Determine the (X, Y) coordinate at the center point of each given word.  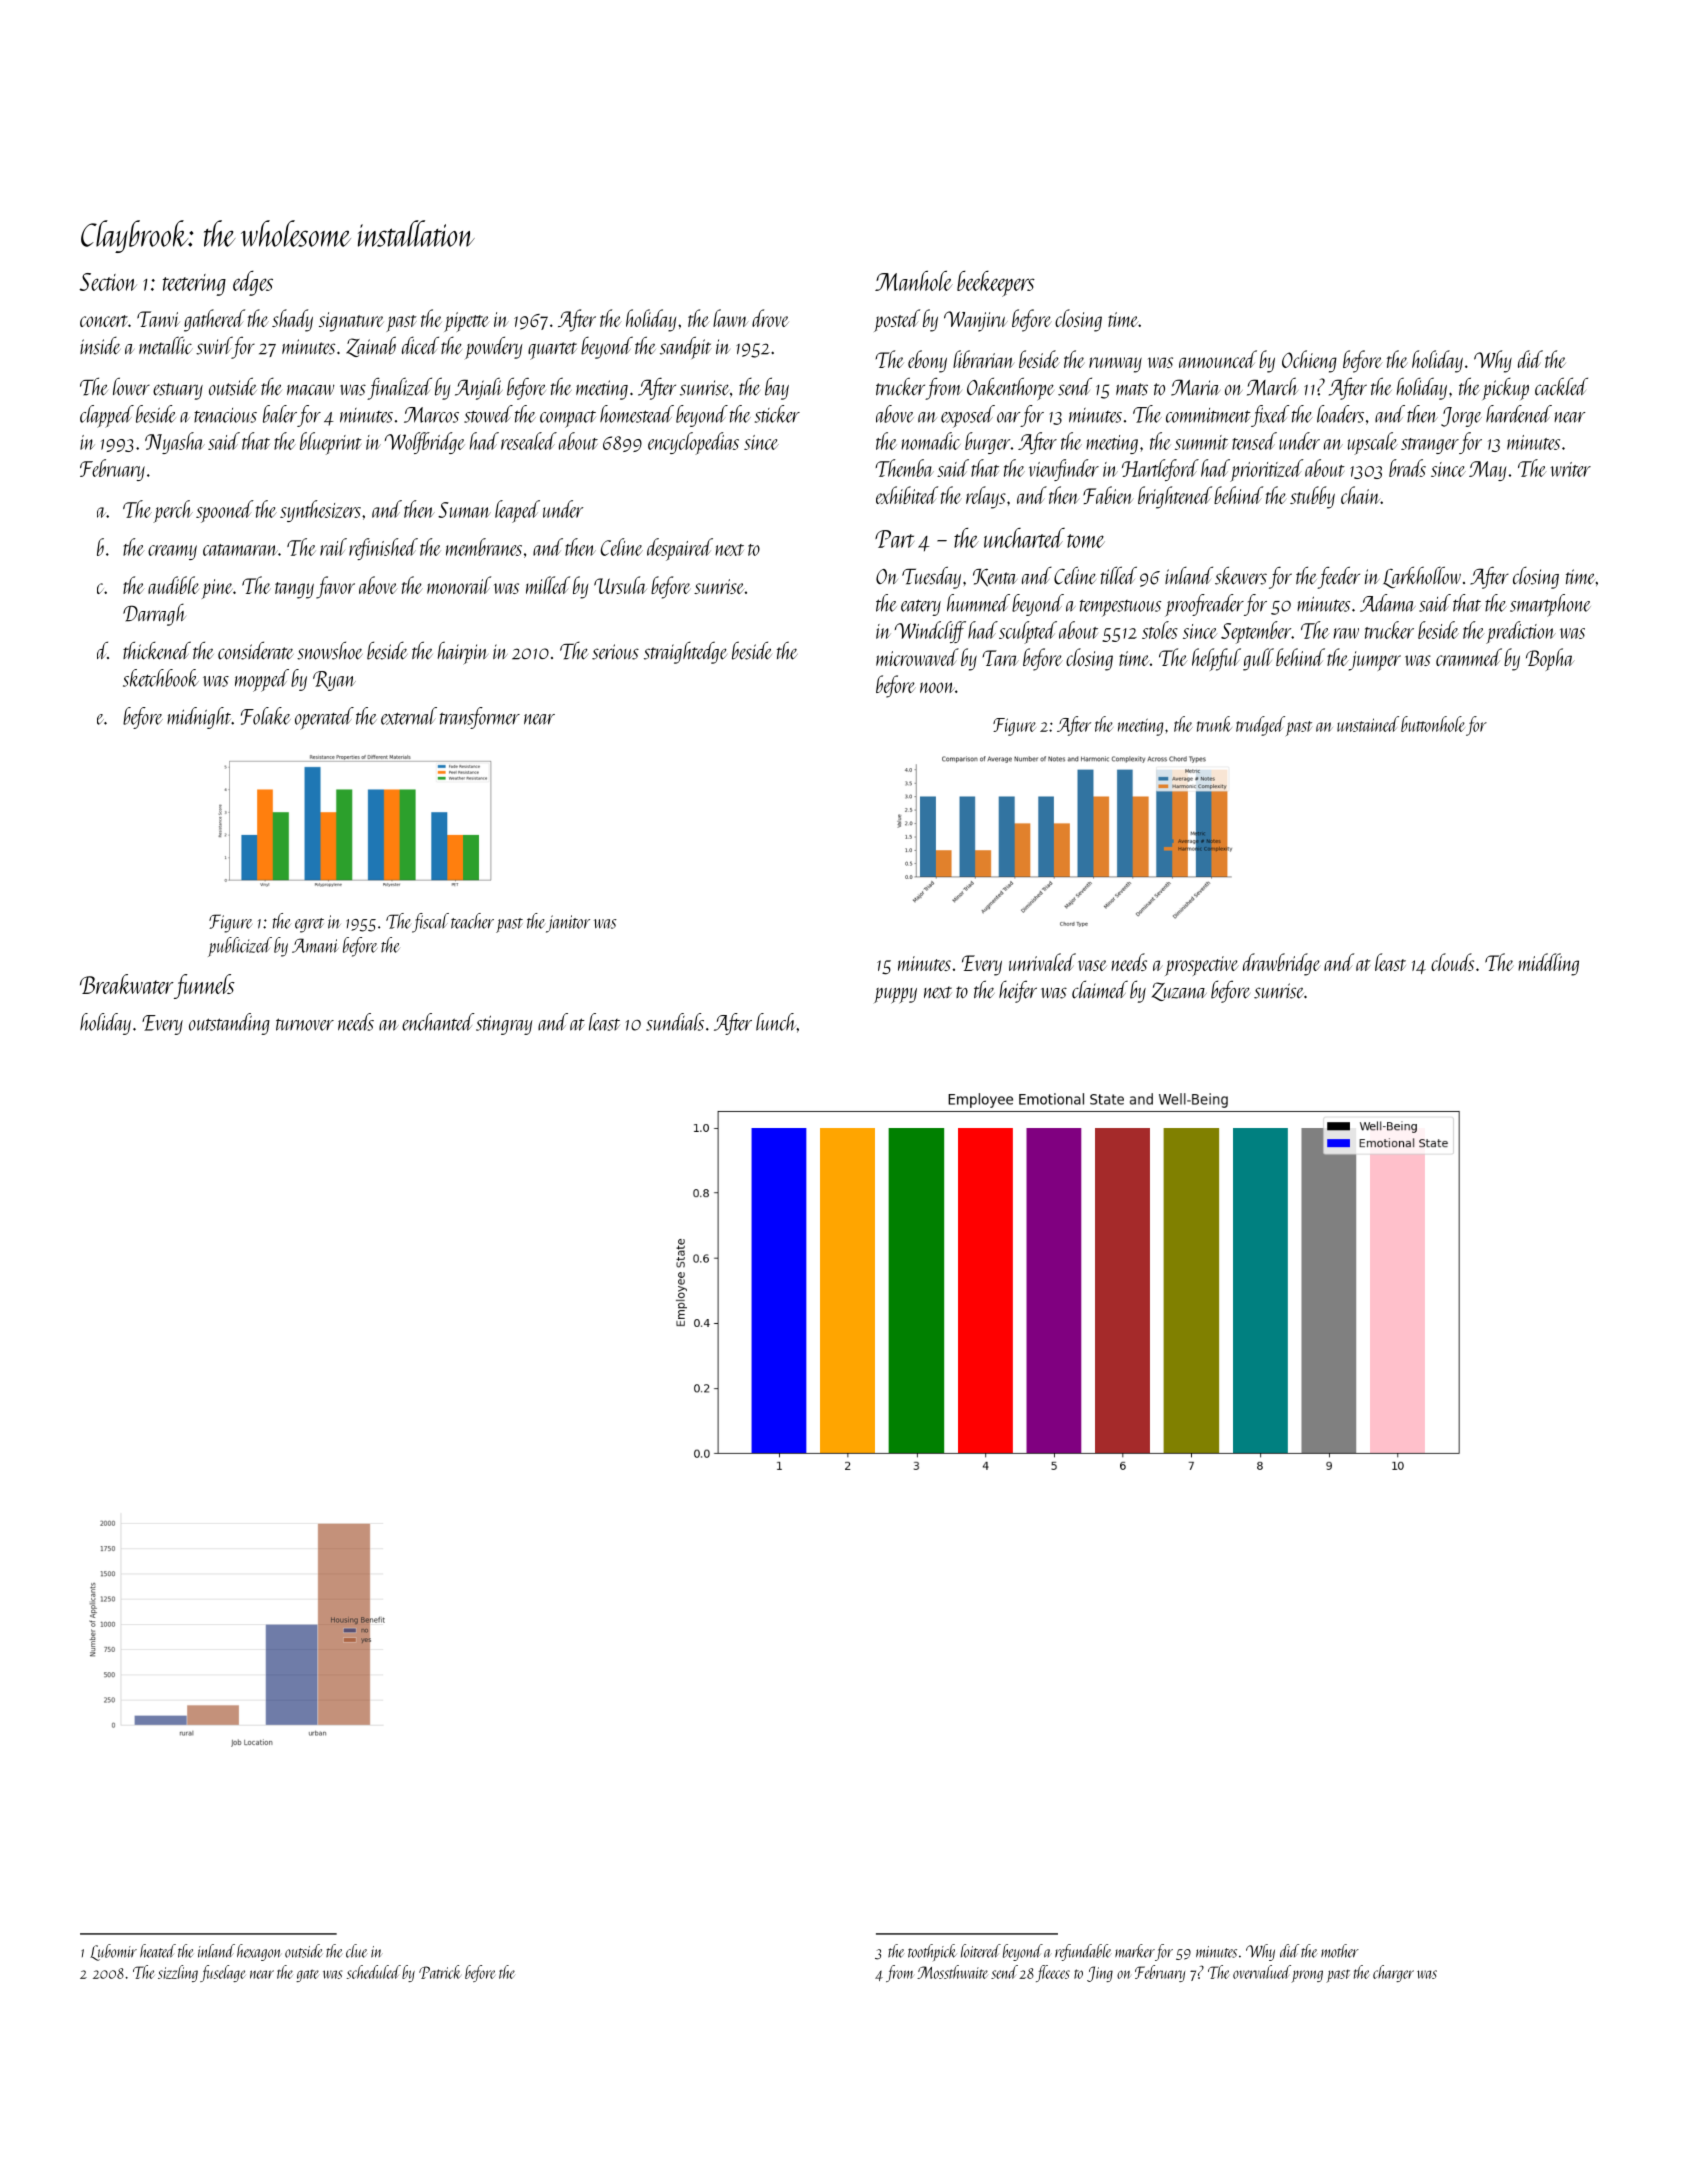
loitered (981, 1951)
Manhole (914, 281)
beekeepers (996, 284)
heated (158, 1951)
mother (1340, 1951)
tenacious (225, 415)
